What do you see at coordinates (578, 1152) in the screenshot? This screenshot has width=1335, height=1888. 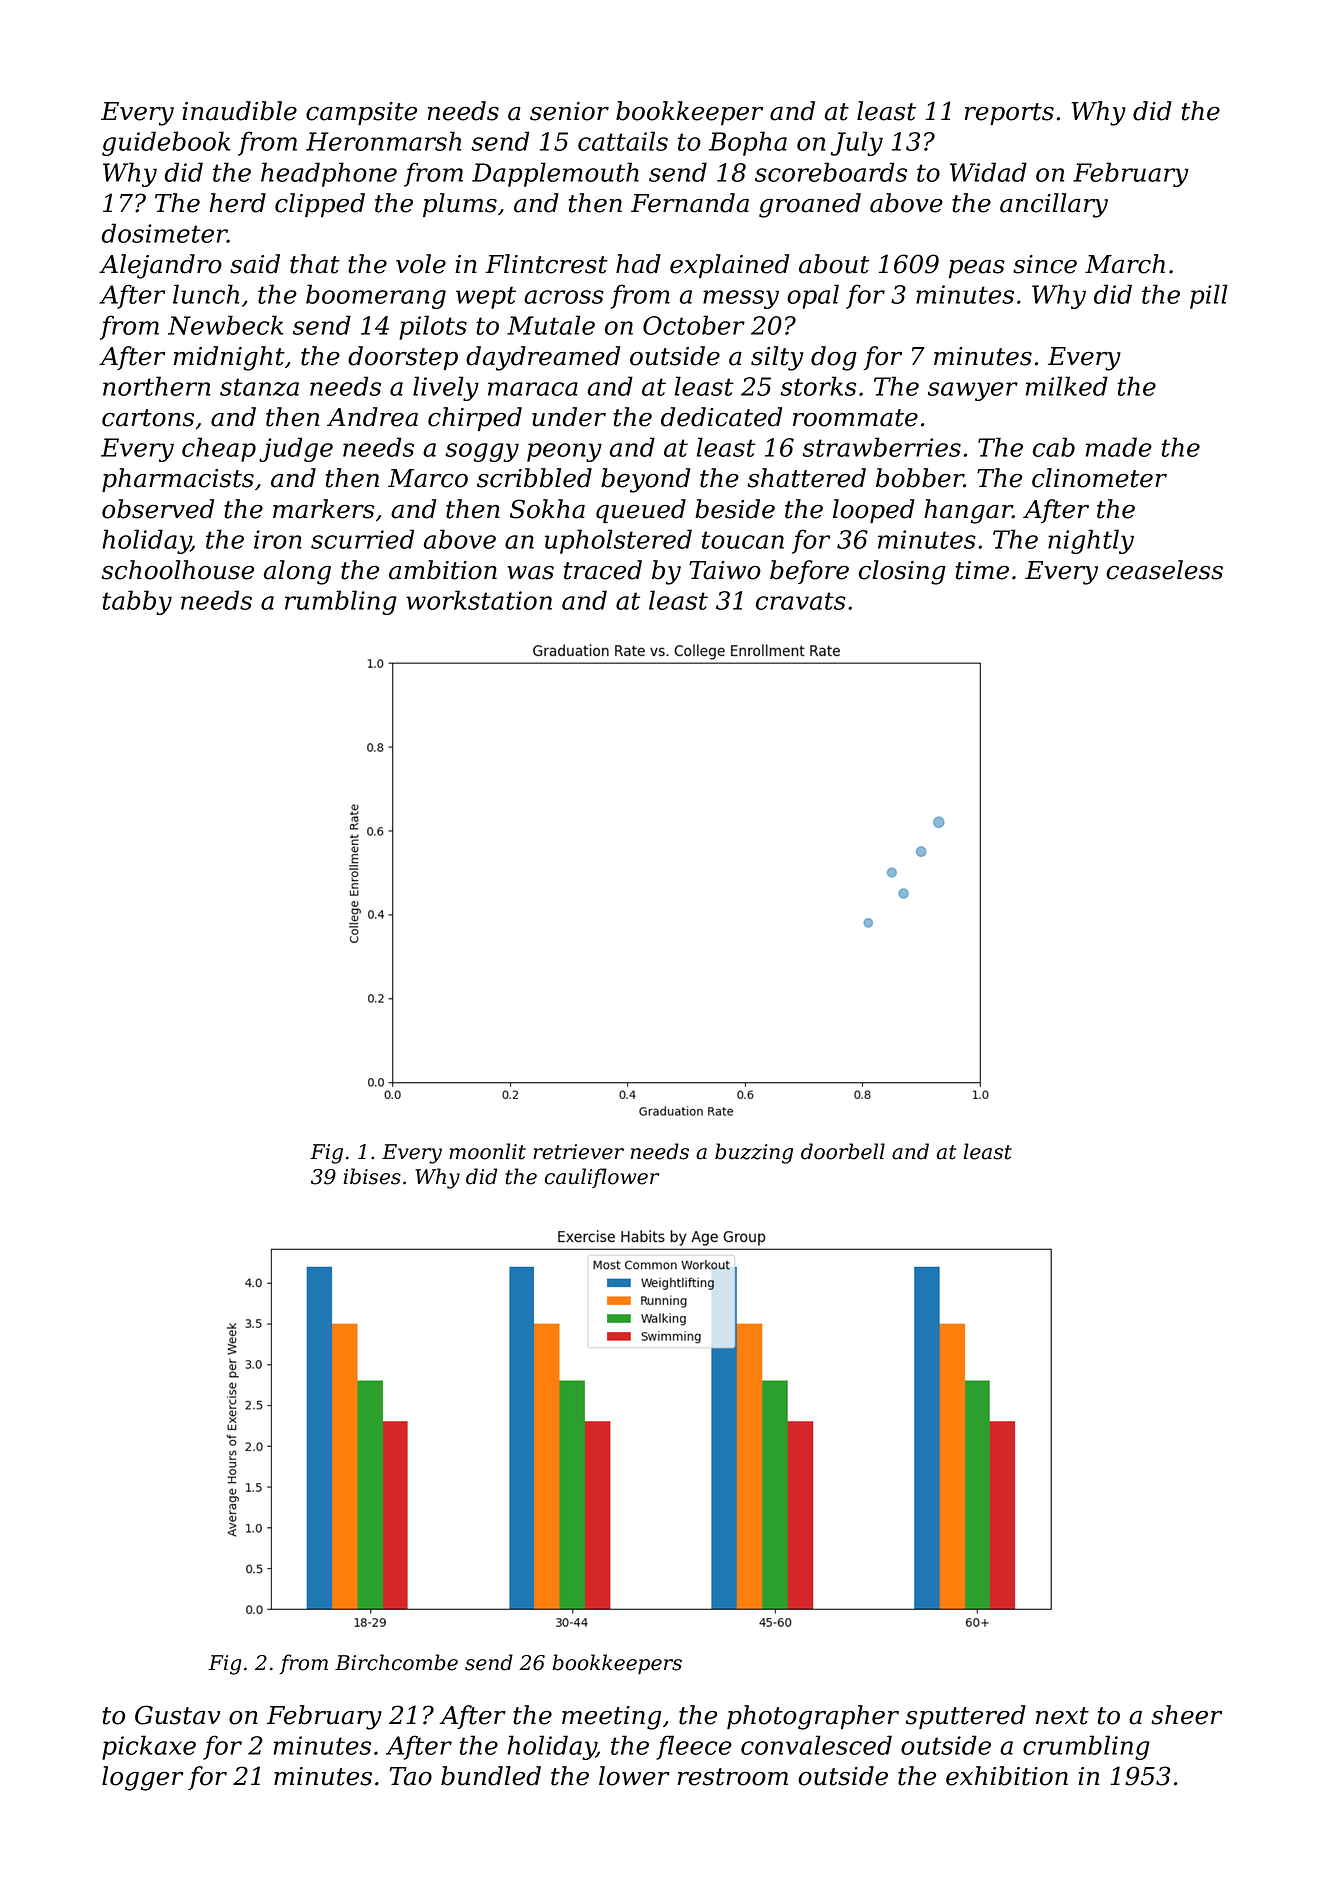 I see `retriever` at bounding box center [578, 1152].
